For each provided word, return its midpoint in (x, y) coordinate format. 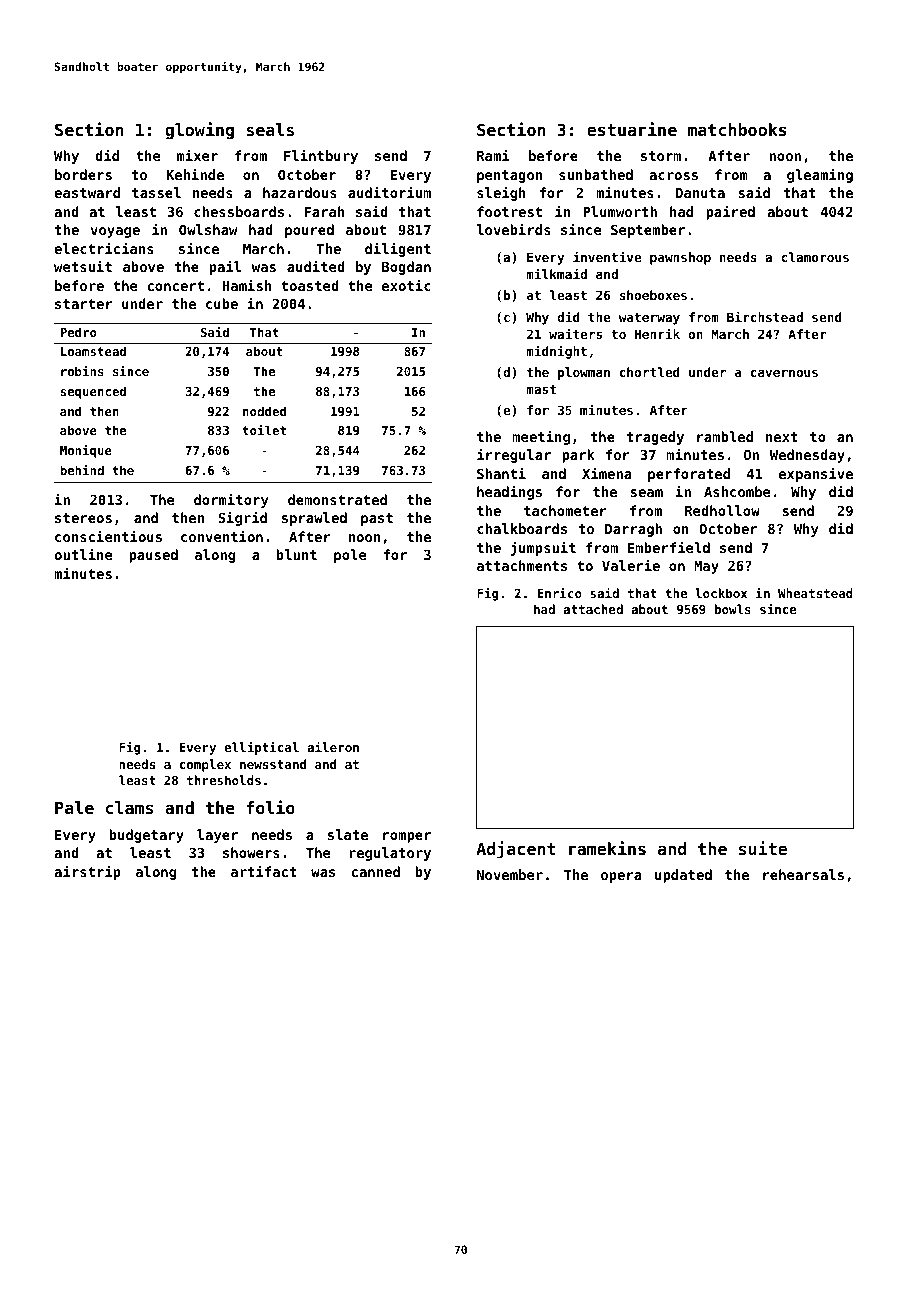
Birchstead (765, 316)
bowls (733, 609)
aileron (333, 747)
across (673, 176)
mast (541, 389)
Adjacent (516, 850)
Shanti (501, 473)
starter (84, 304)
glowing (199, 131)
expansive (816, 474)
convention (222, 536)
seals (270, 129)
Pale (74, 807)
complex (205, 765)
